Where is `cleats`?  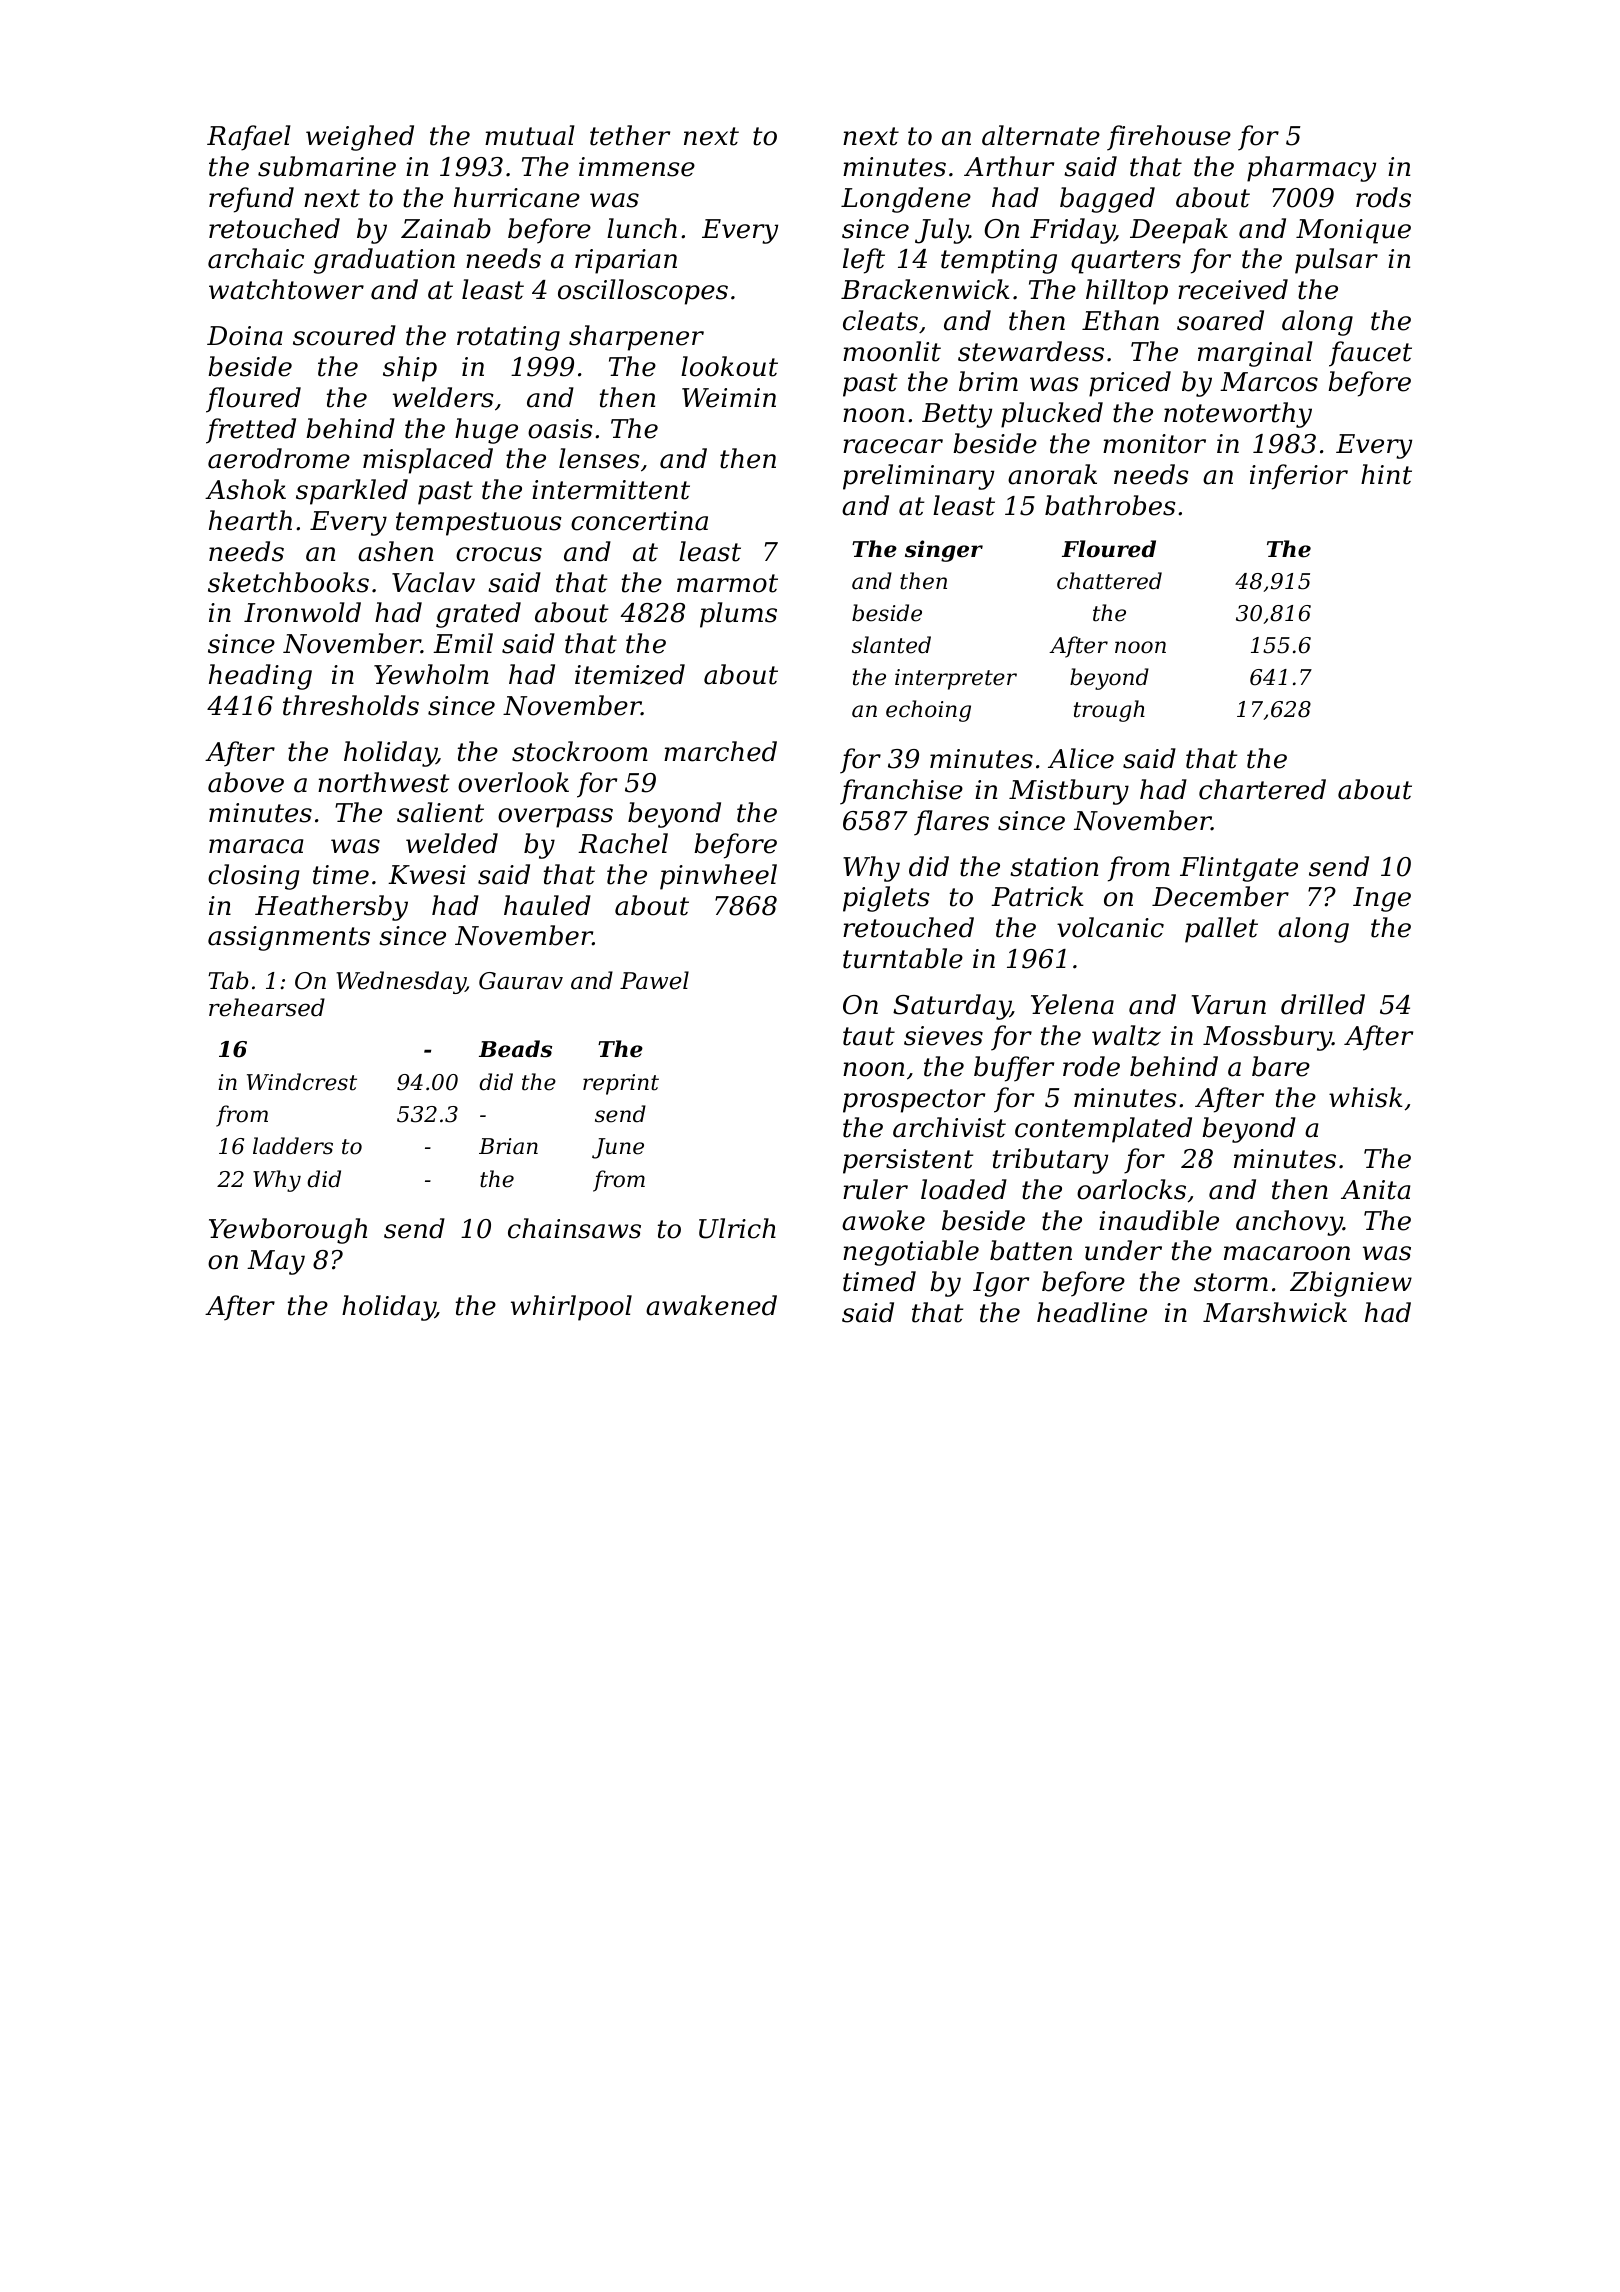 cleats is located at coordinates (880, 320).
